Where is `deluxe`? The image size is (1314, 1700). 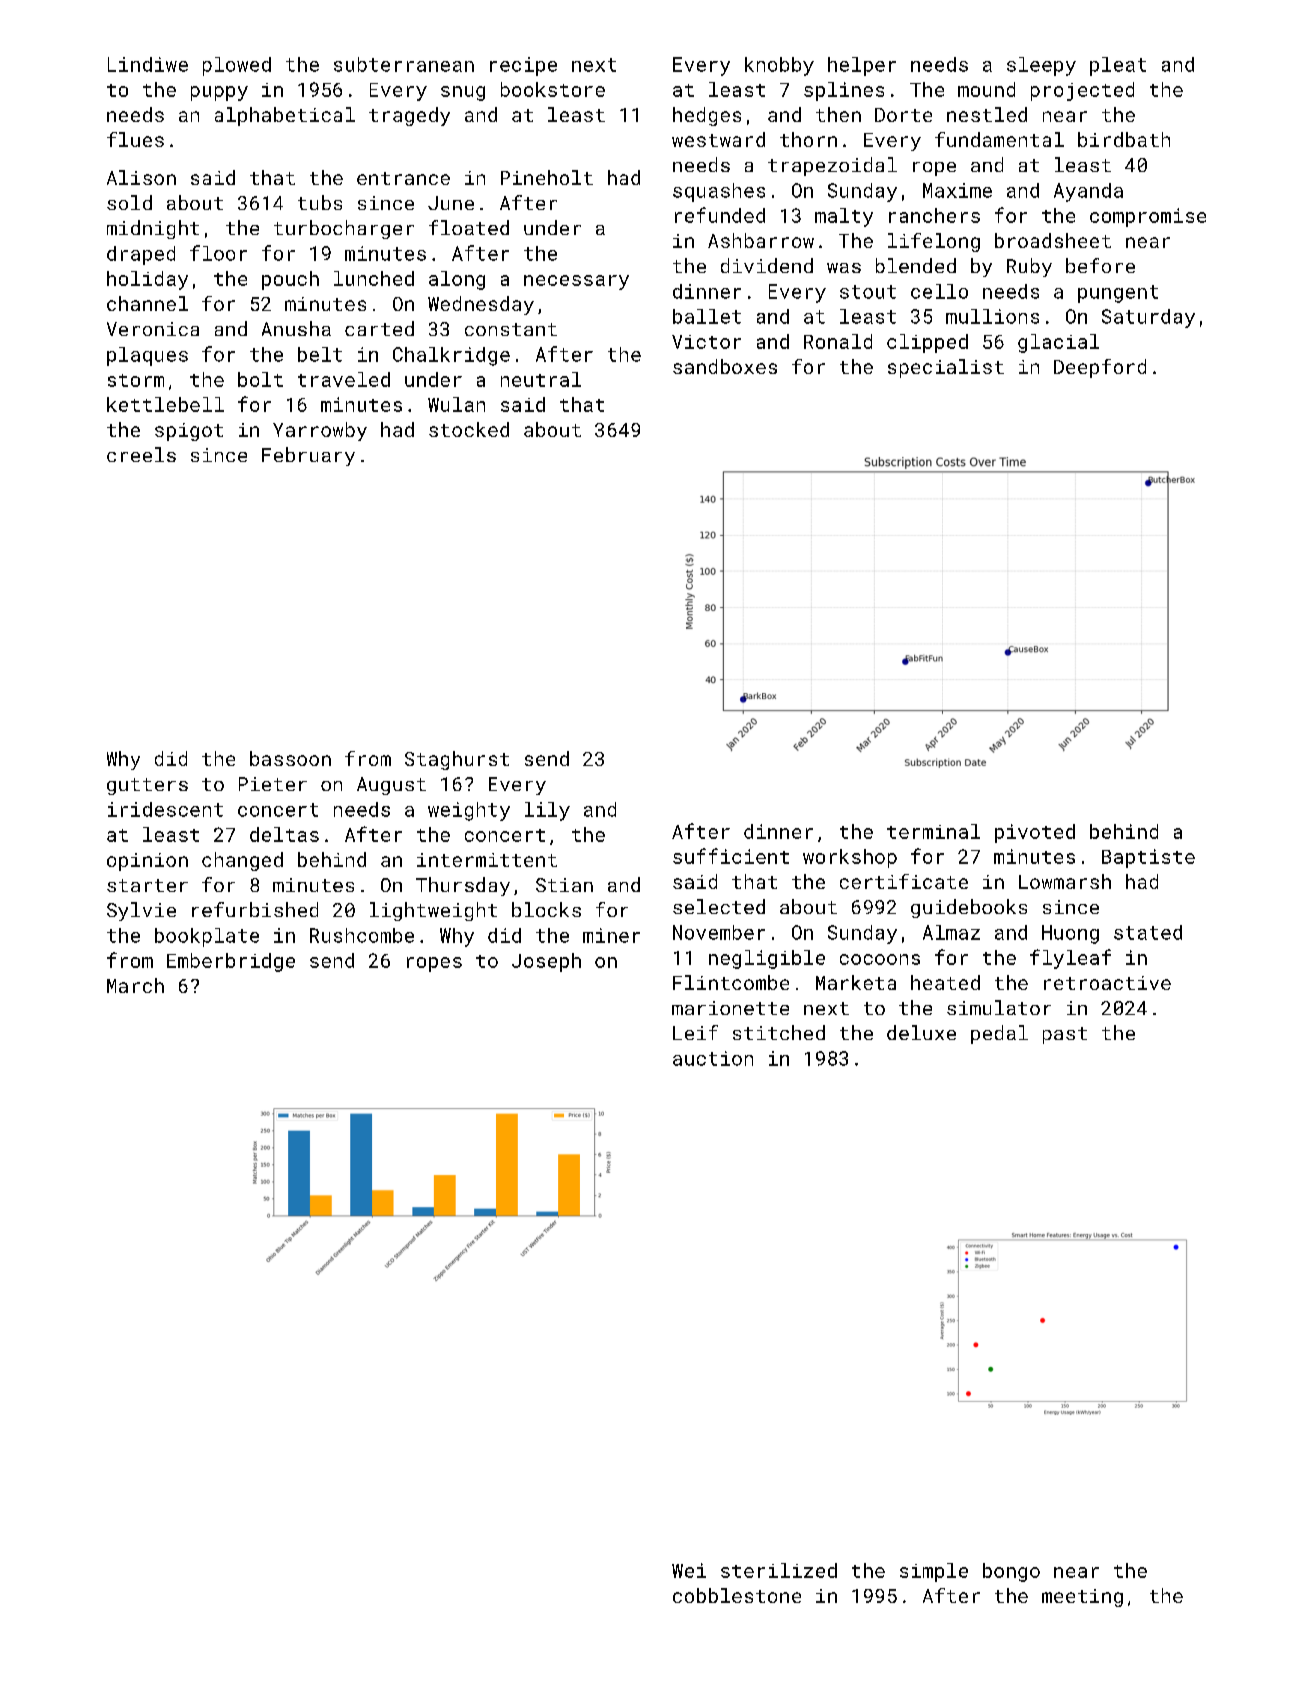
deluxe is located at coordinates (921, 1032).
